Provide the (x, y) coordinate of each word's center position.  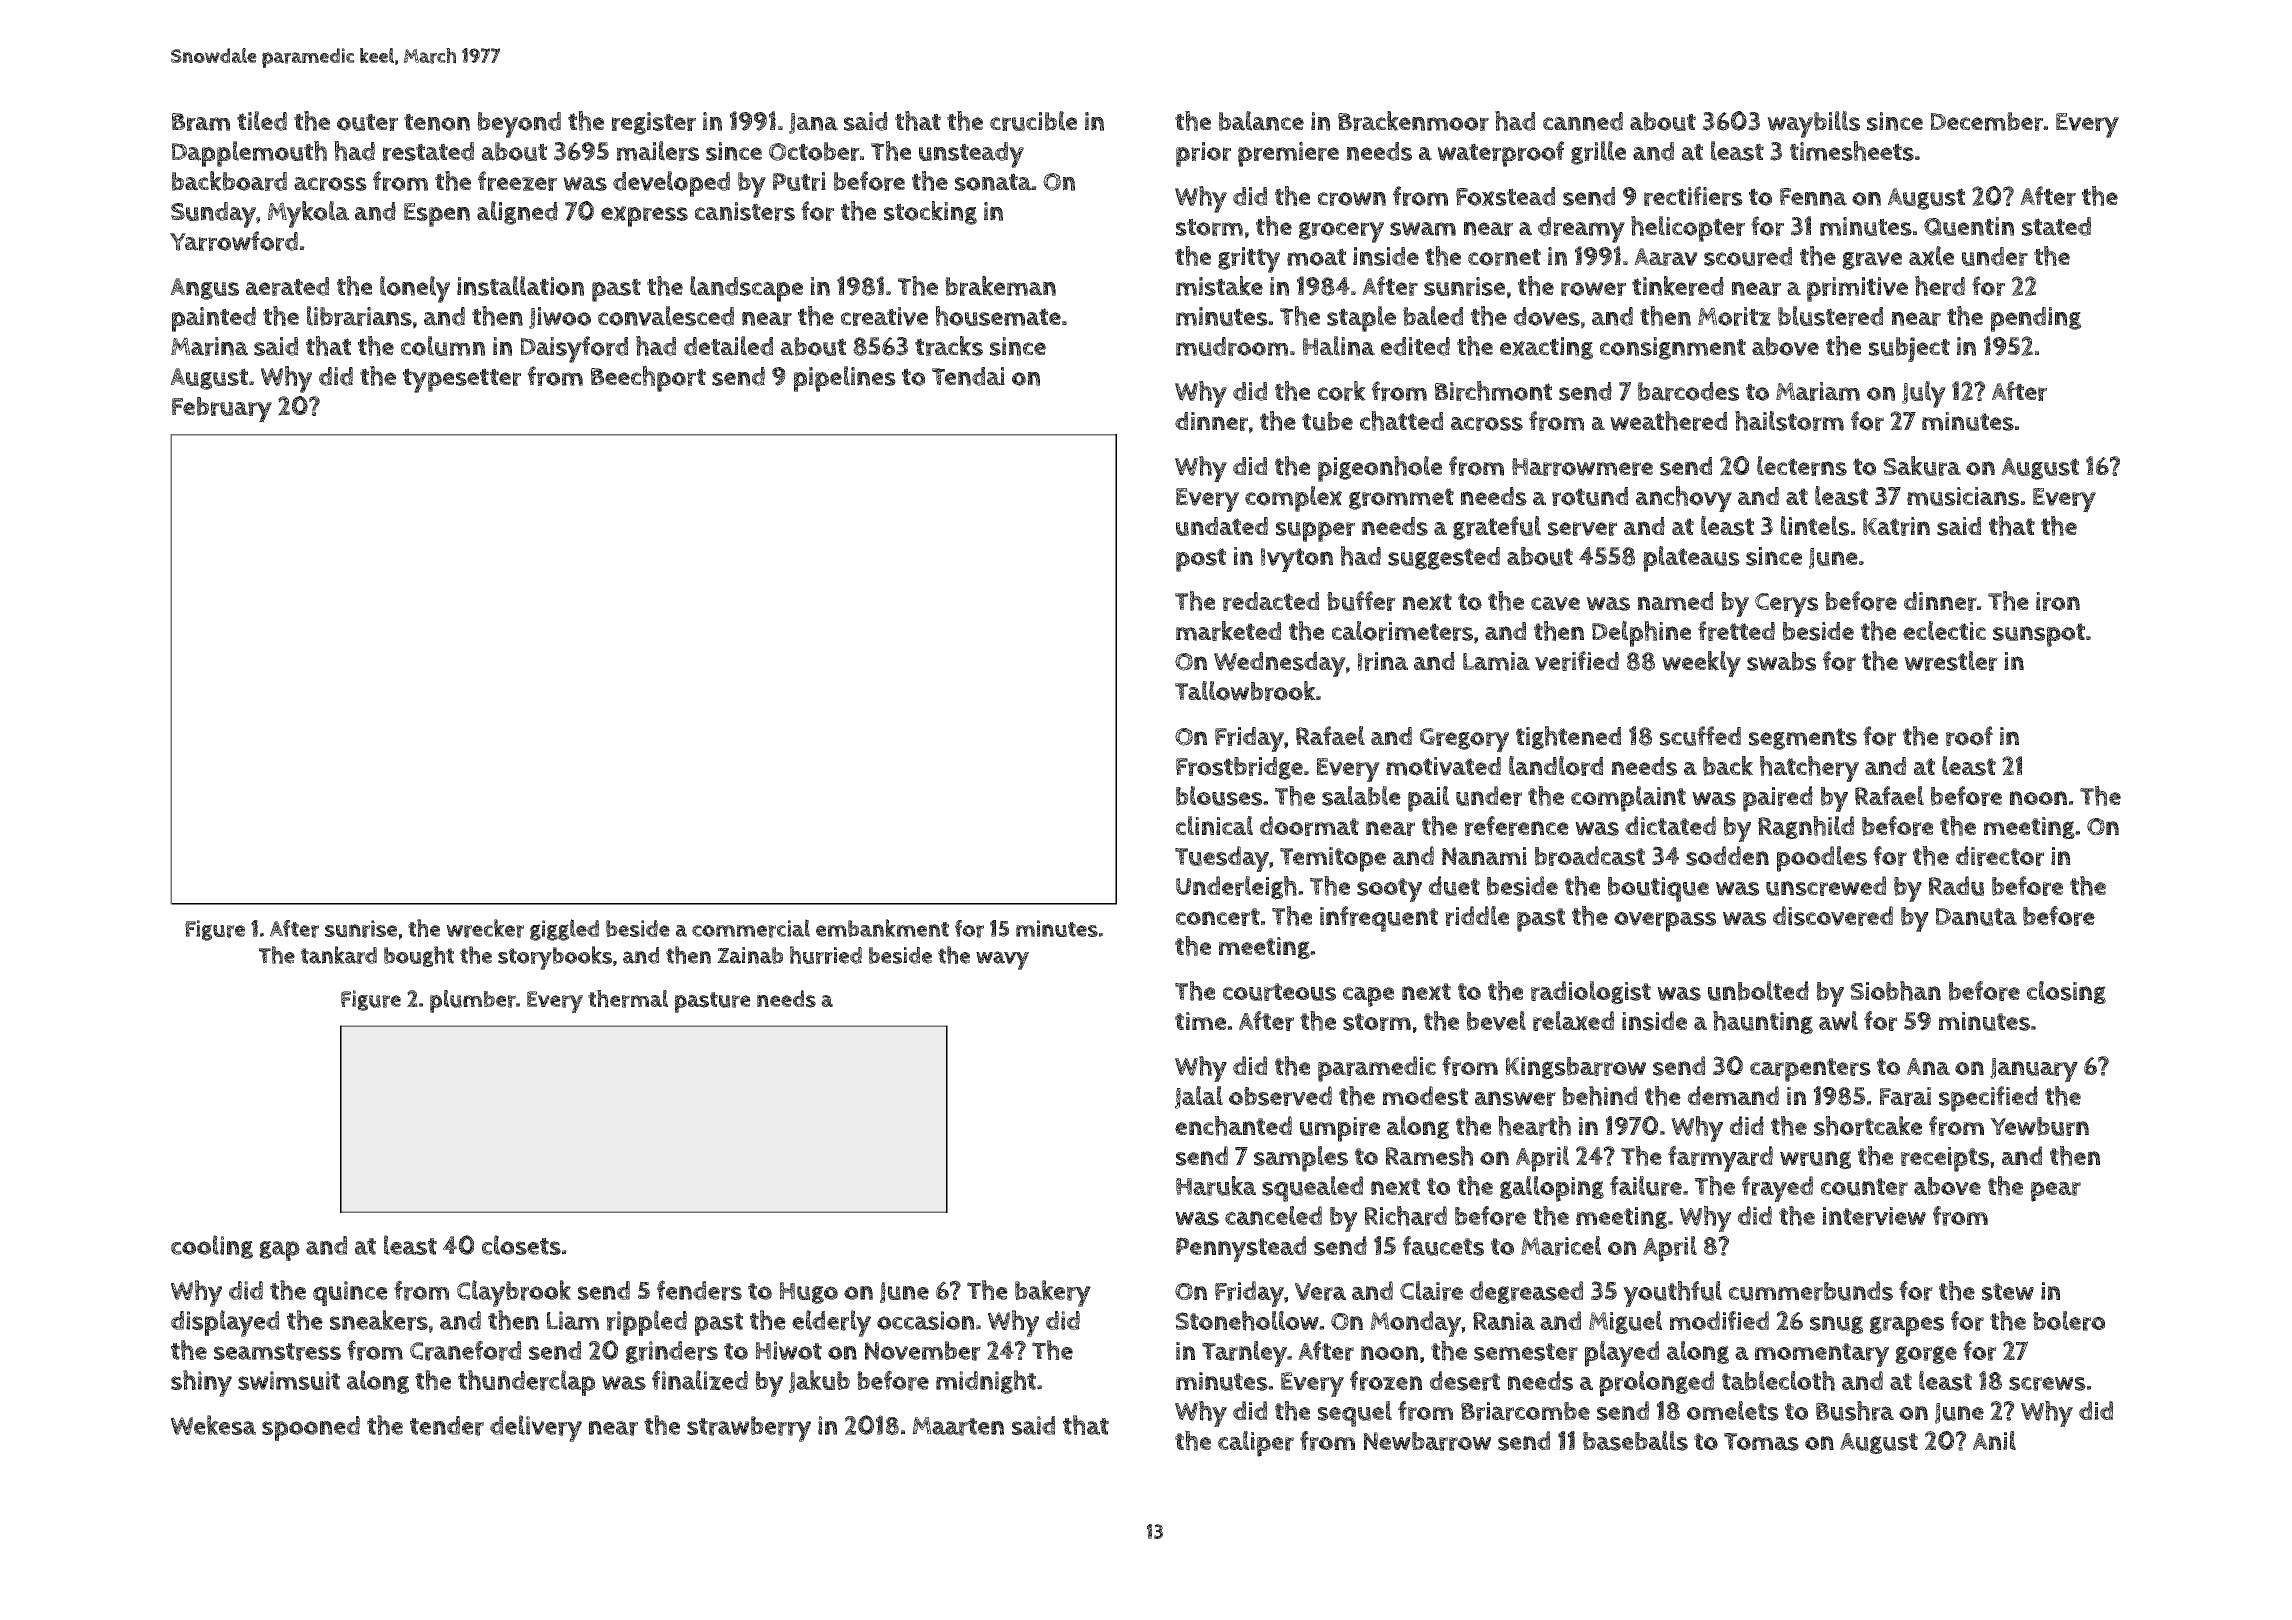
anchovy (1684, 499)
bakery (1053, 1293)
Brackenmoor (1413, 121)
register (654, 123)
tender (447, 1426)
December (1987, 121)
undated (1222, 526)
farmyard (1720, 1159)
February (222, 410)
